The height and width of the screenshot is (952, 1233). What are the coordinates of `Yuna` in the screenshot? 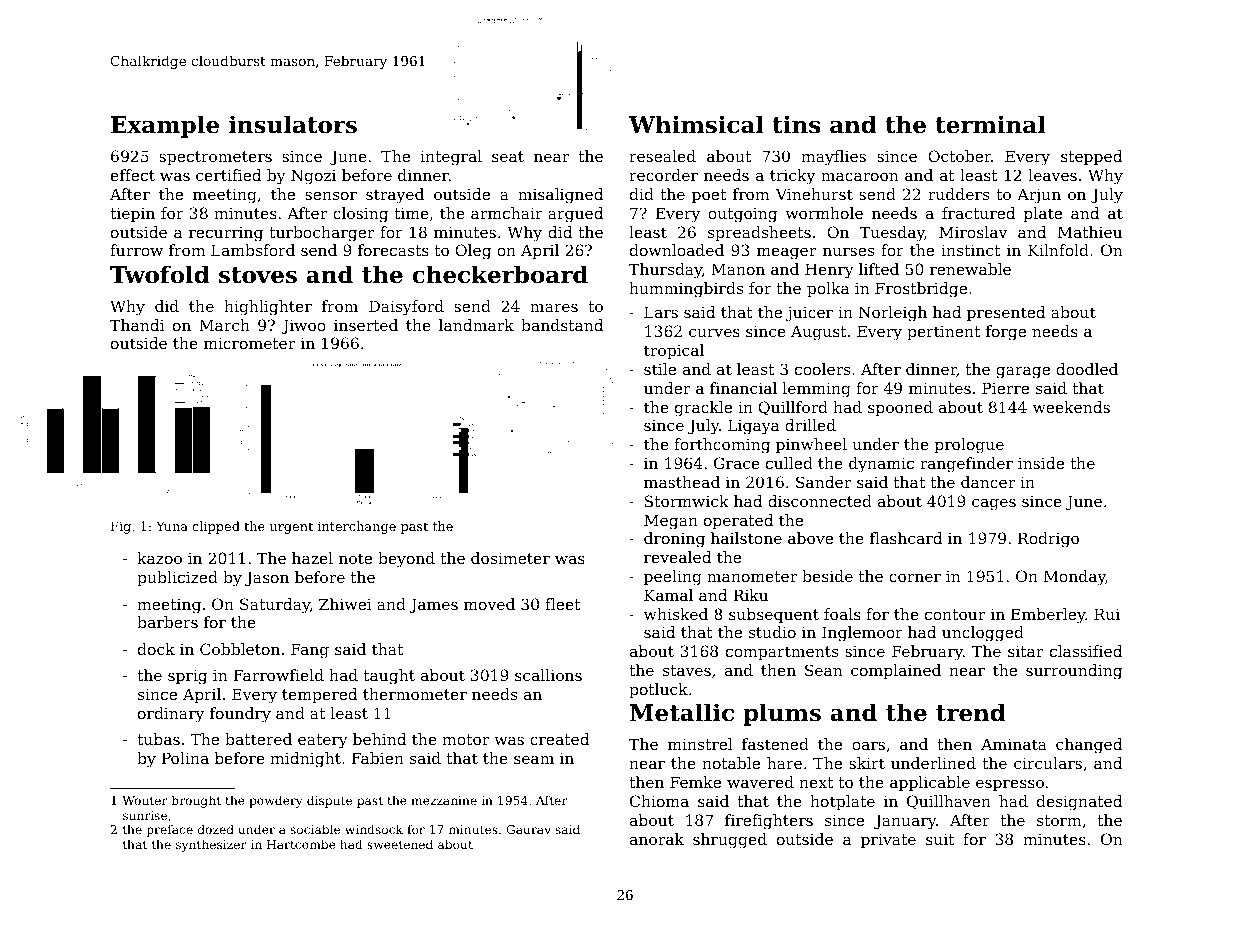 It's located at (172, 526).
